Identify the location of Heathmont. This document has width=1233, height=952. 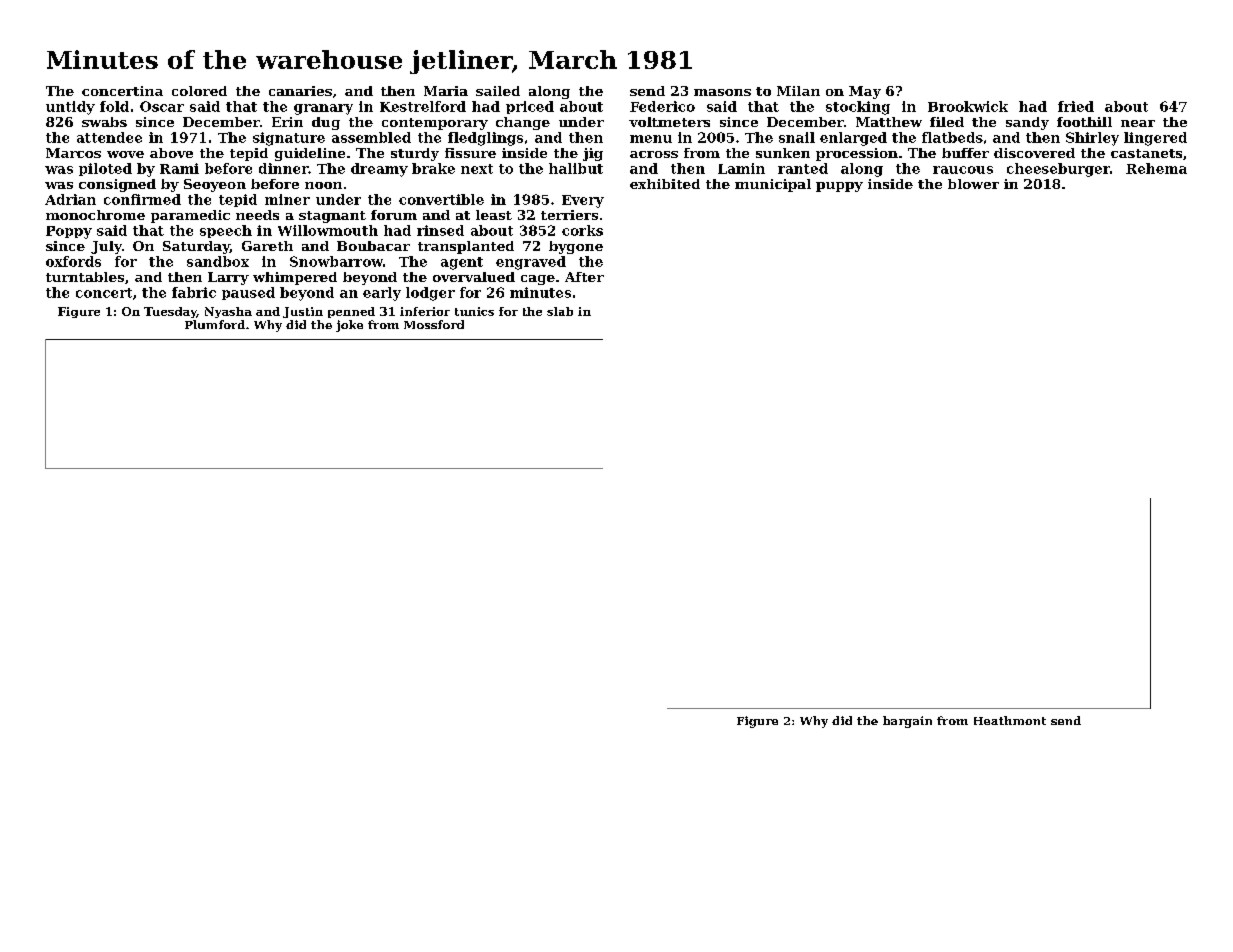
(1010, 720).
